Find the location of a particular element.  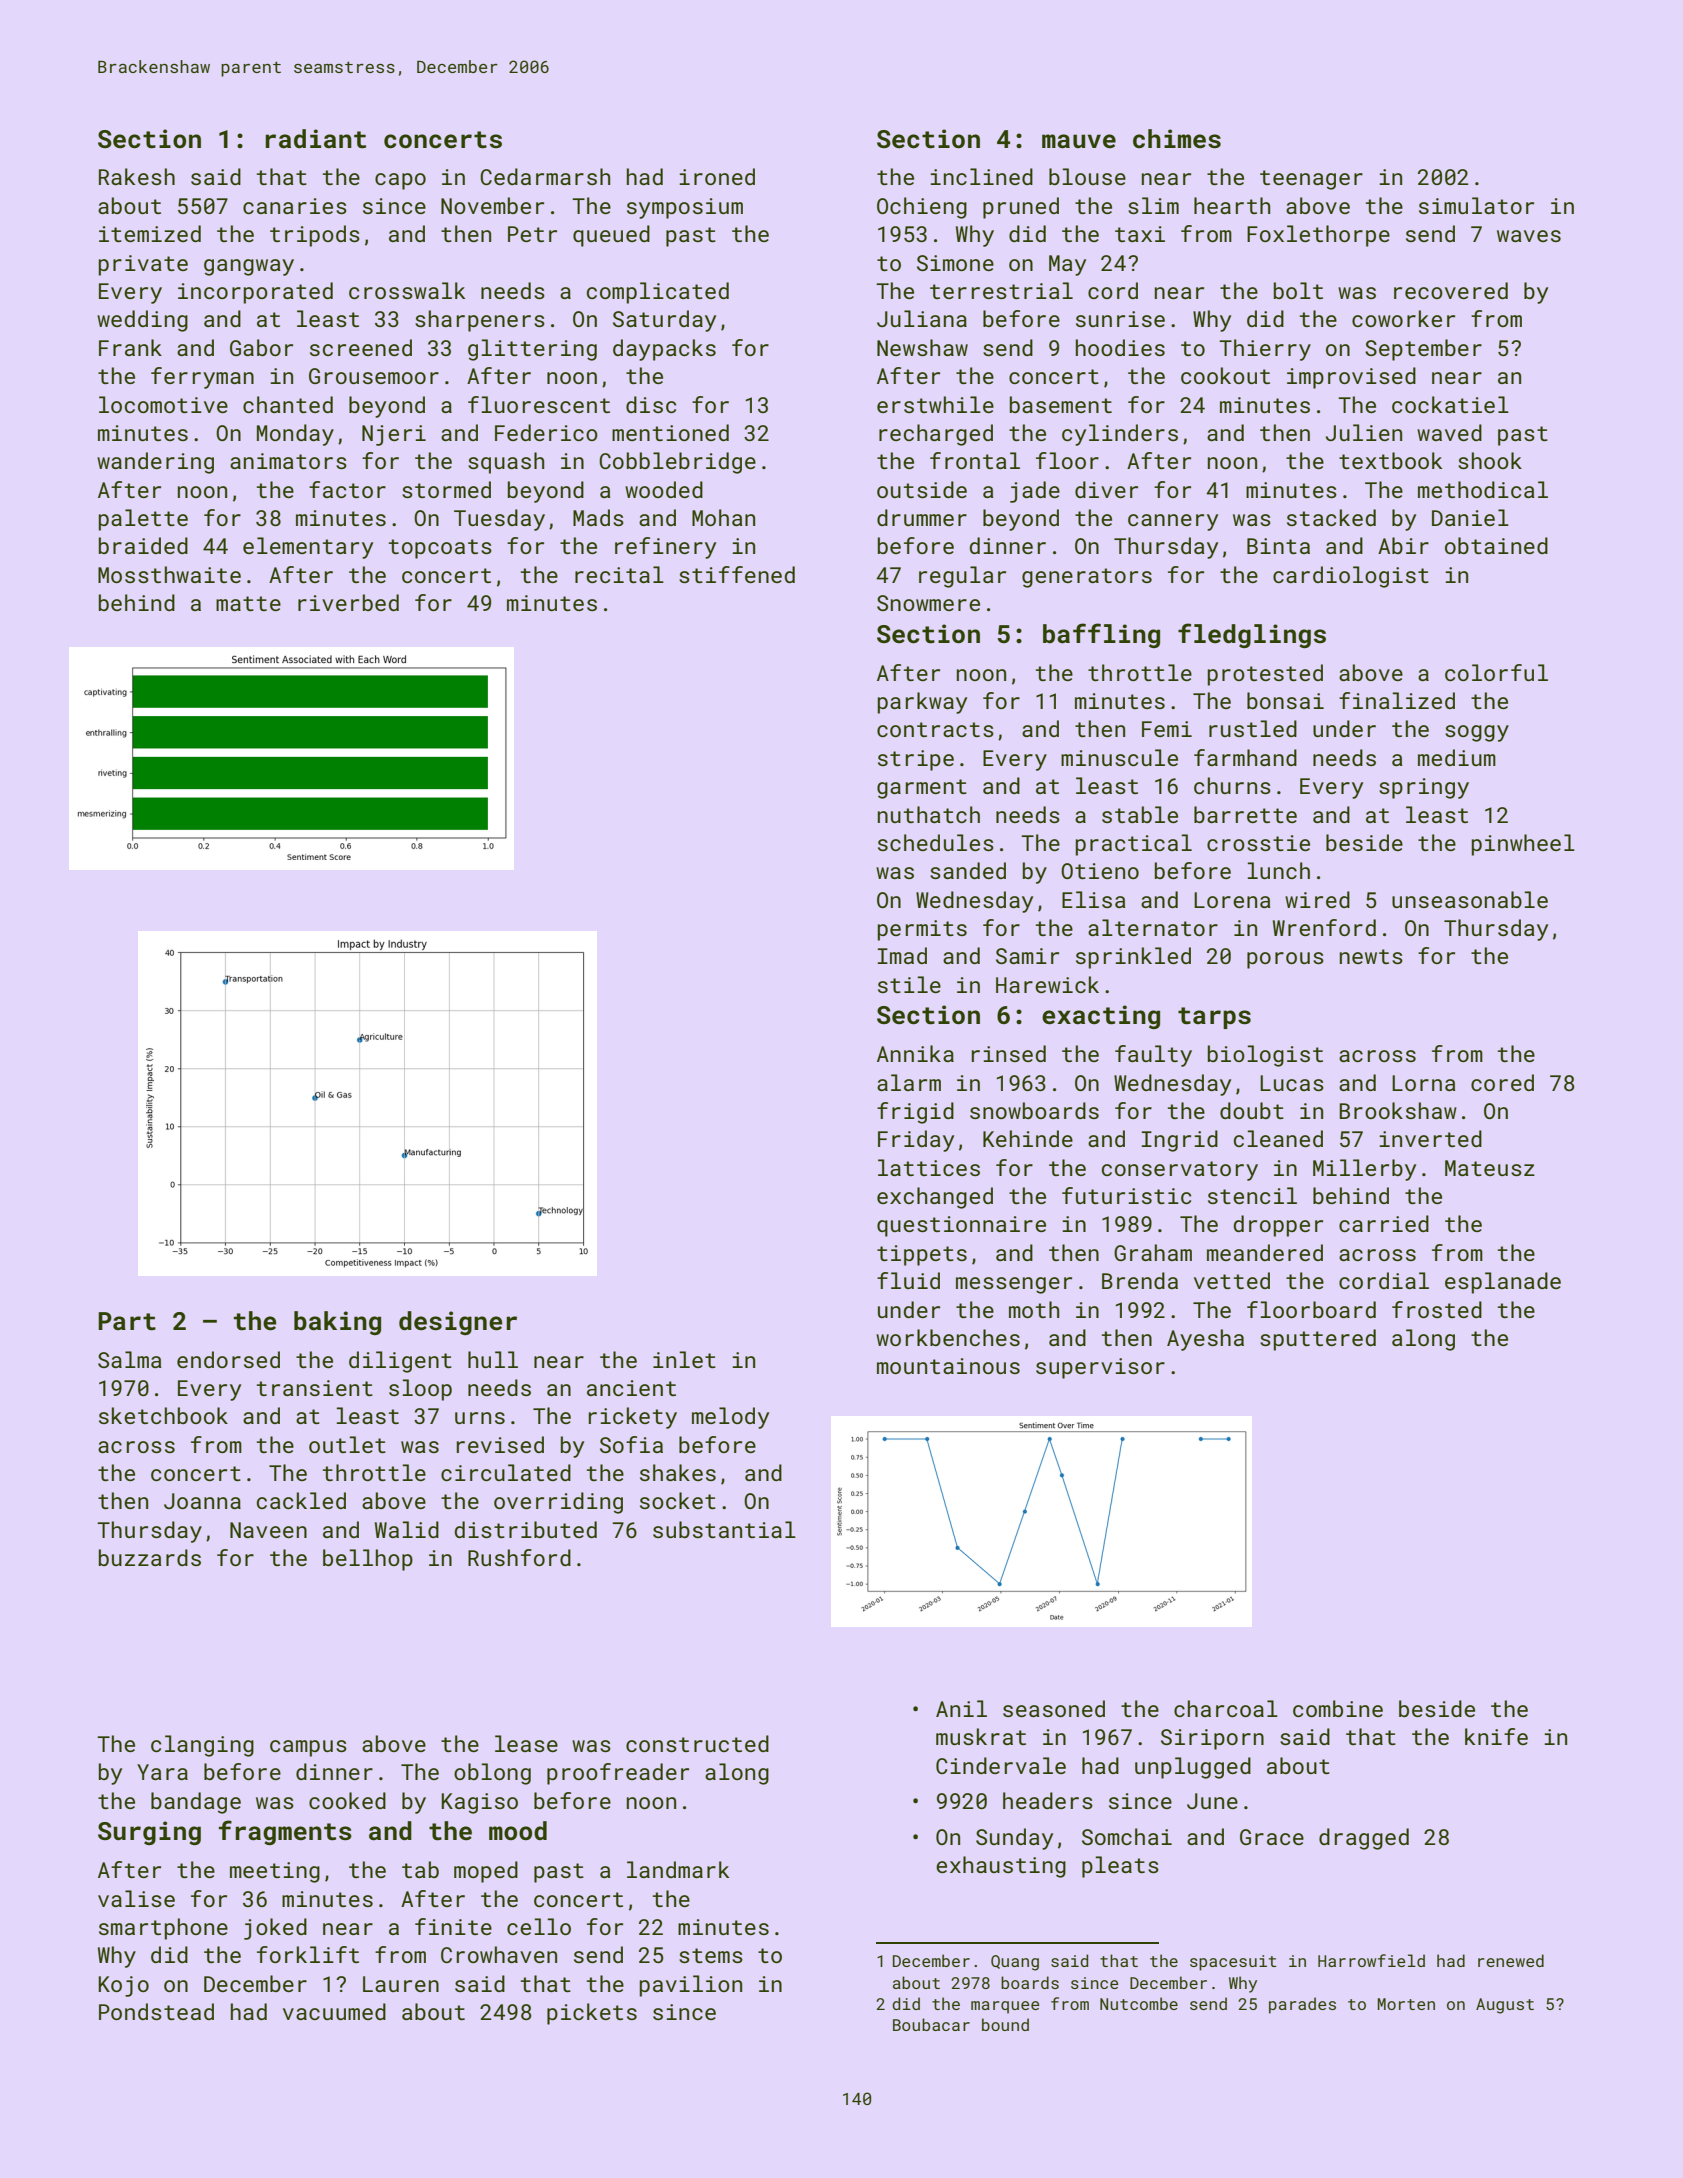

matte is located at coordinates (248, 603).
